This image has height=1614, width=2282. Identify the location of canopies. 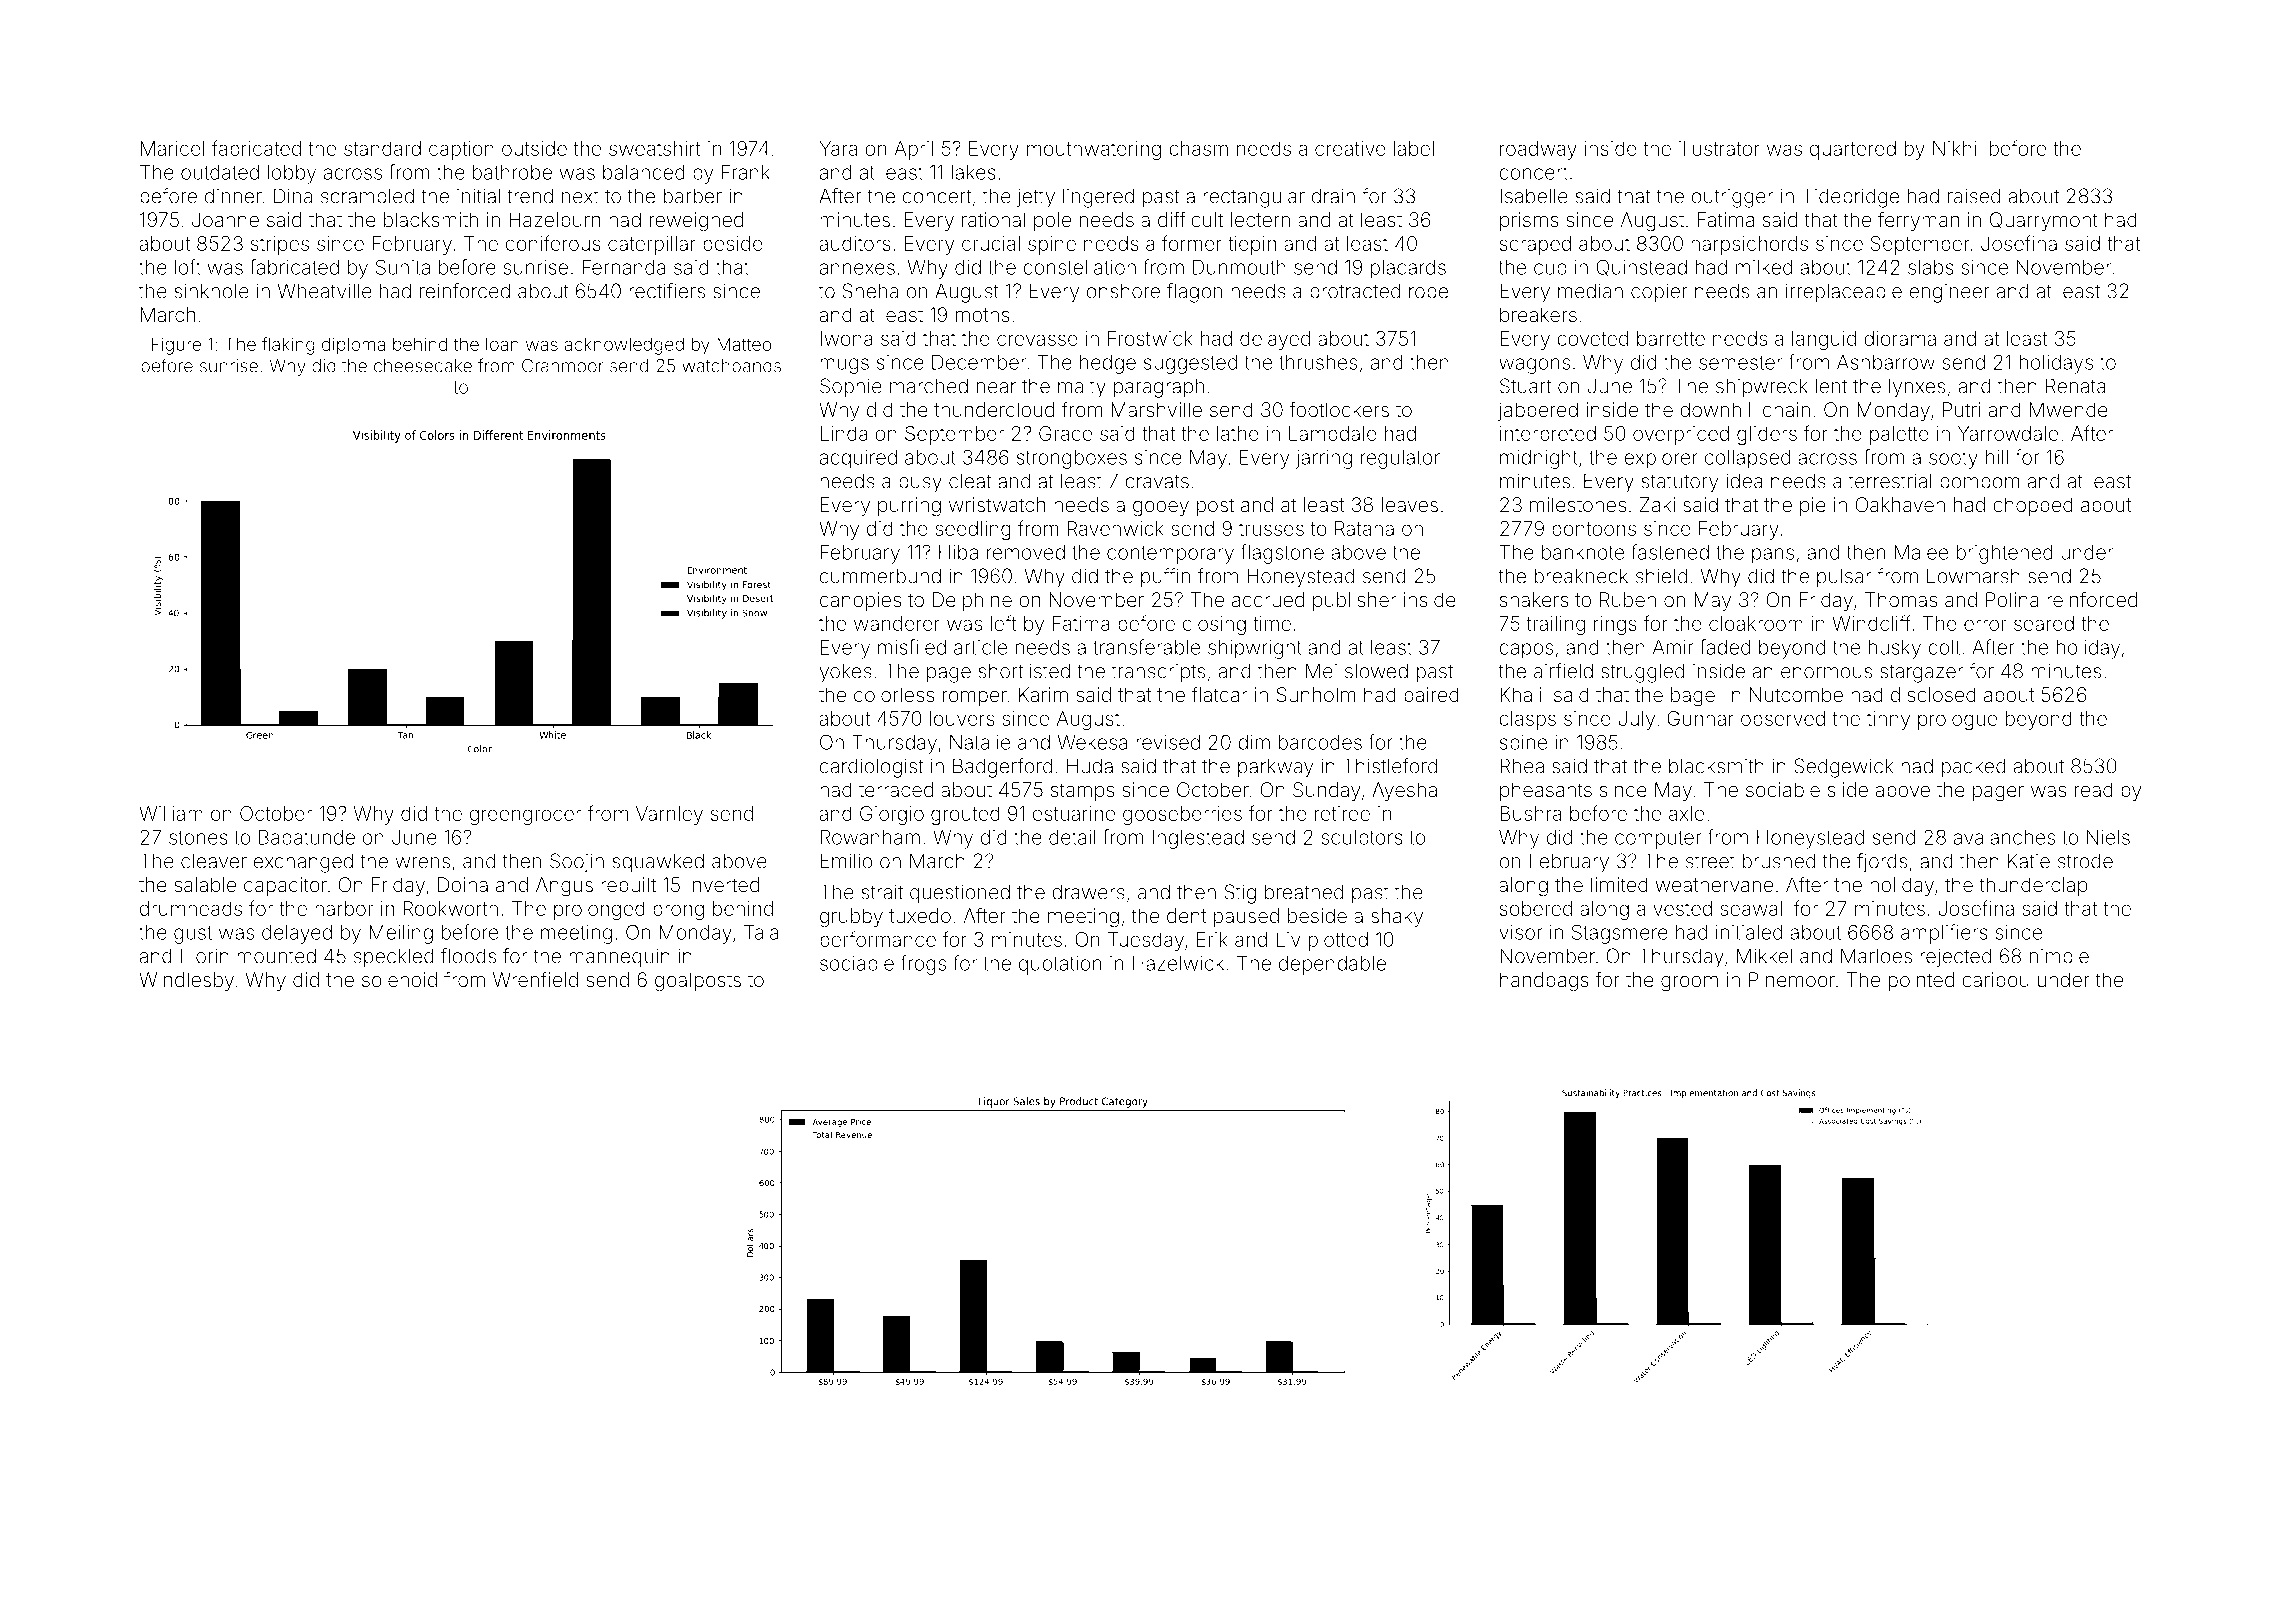
(860, 601).
